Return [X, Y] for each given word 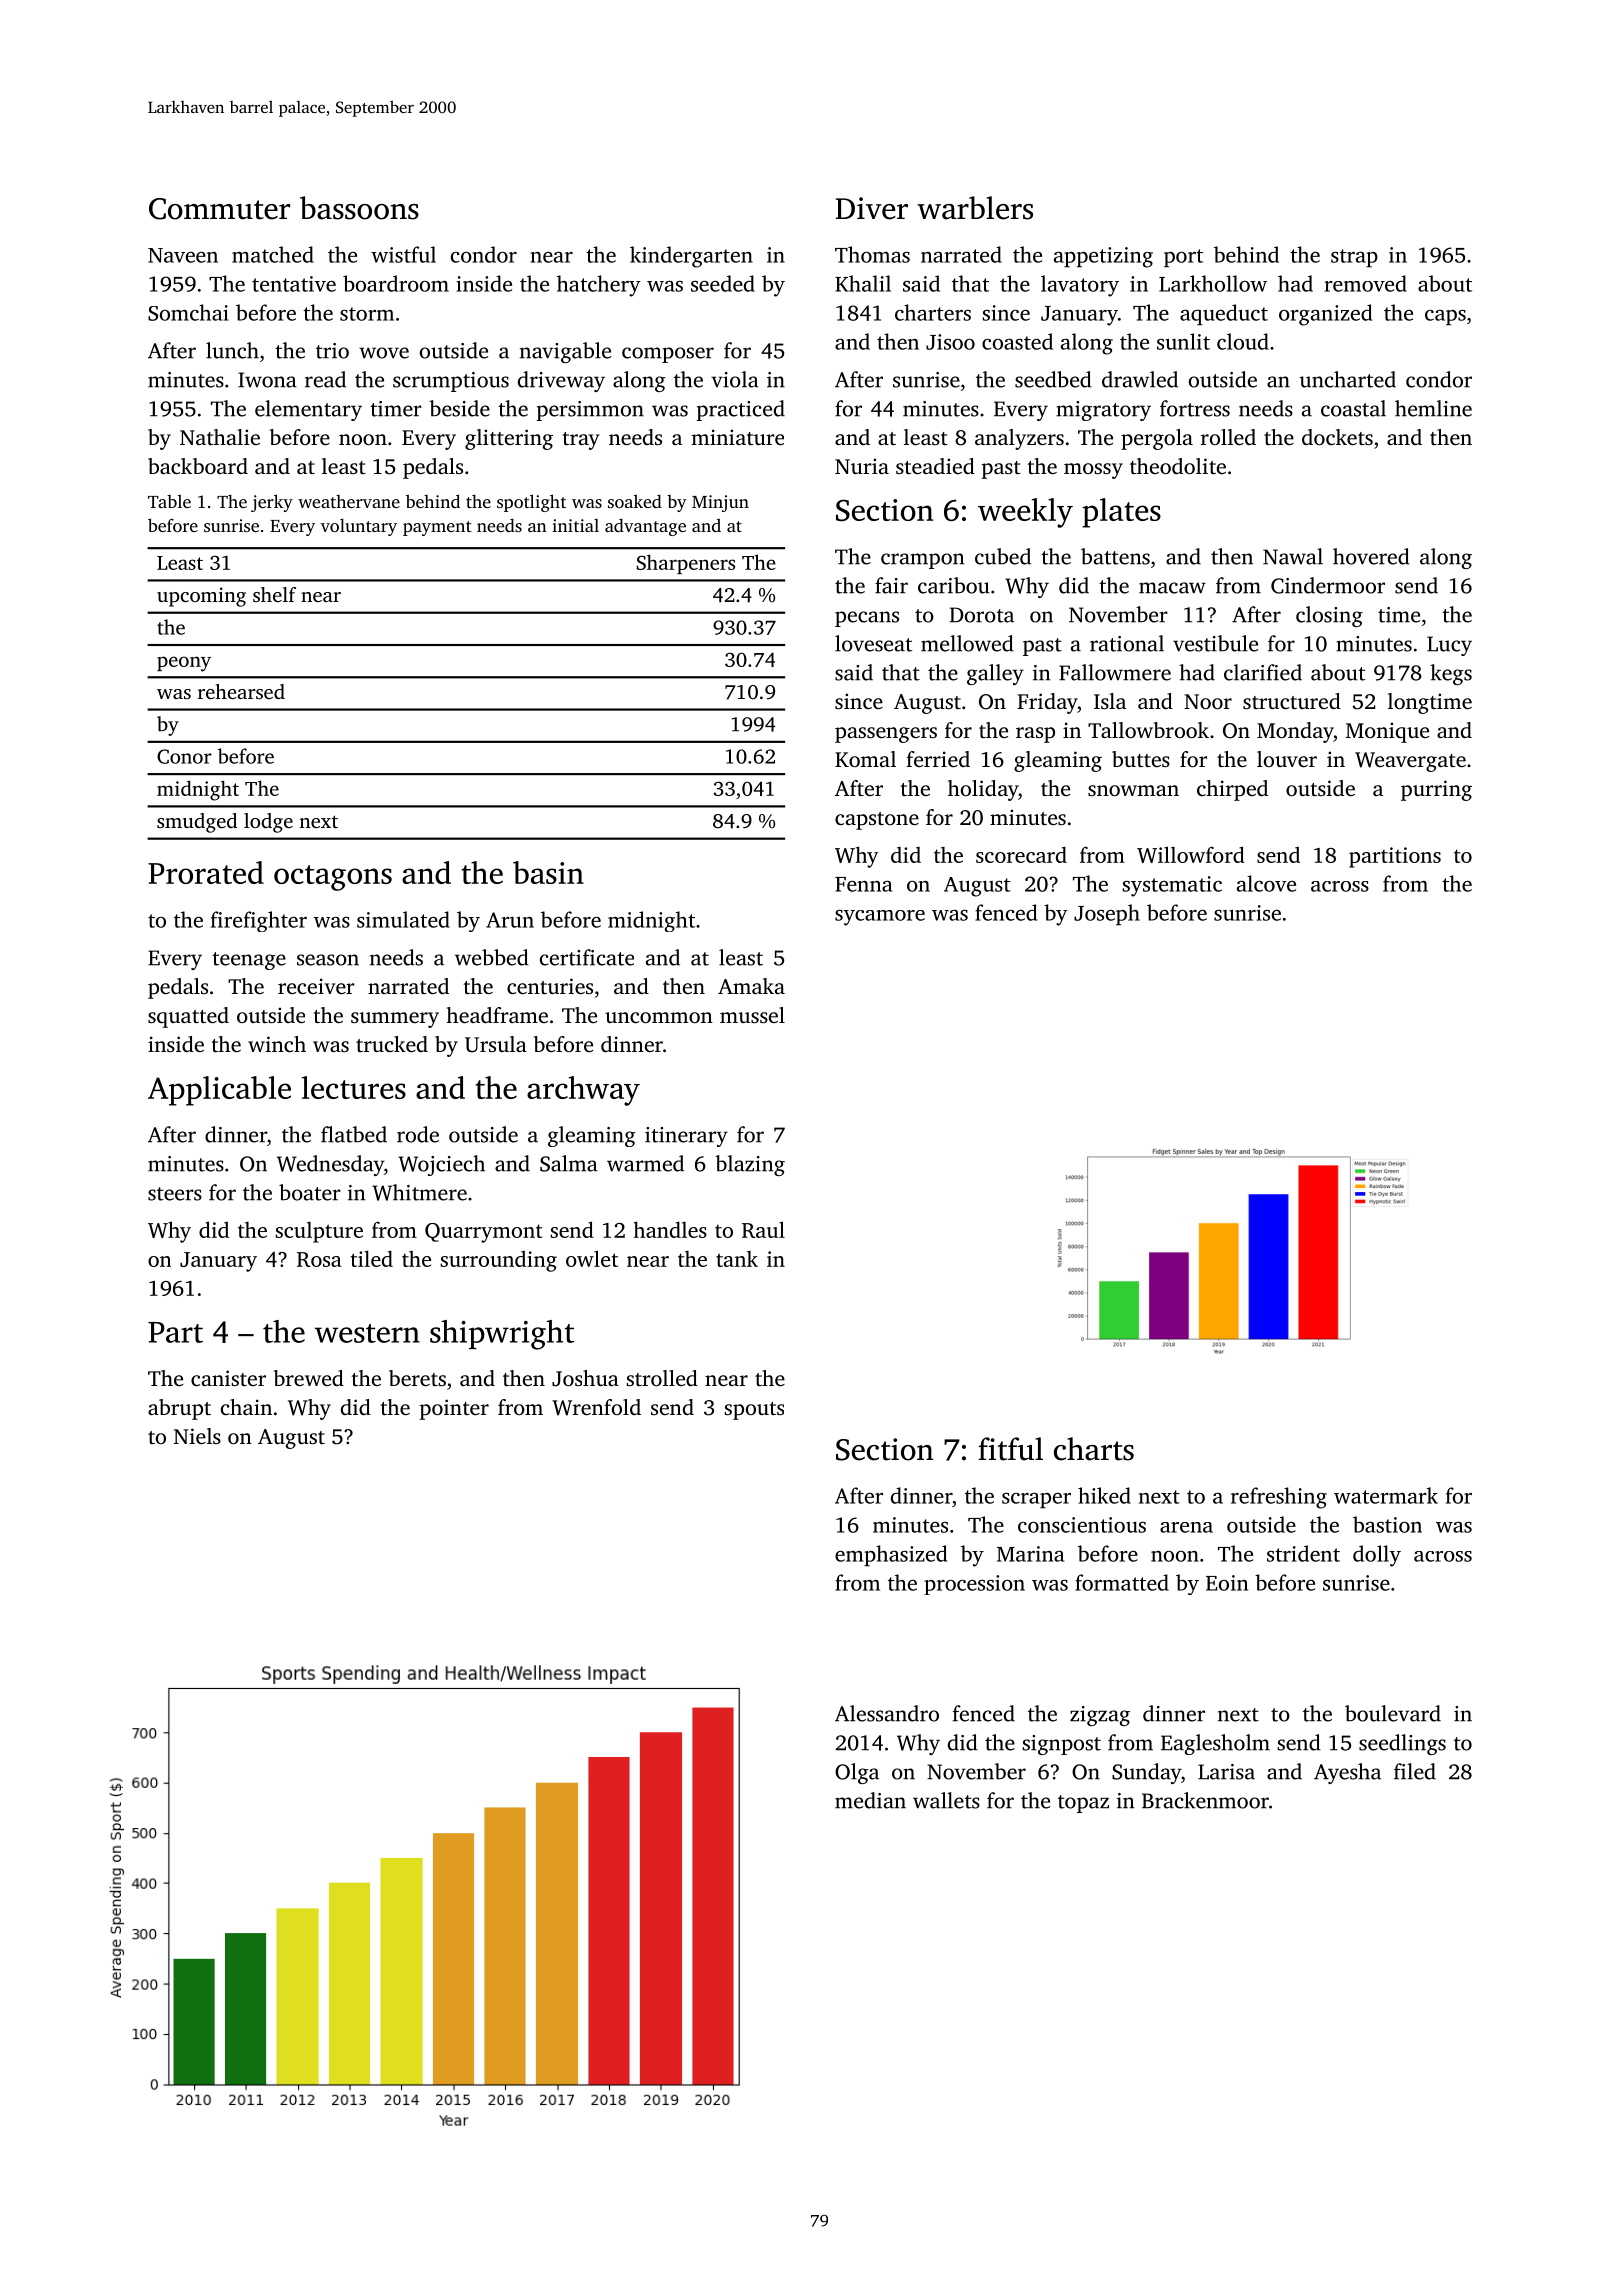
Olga [857, 1773]
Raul [763, 1229]
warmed [645, 1163]
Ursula [496, 1044]
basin [548, 872]
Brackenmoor [1205, 1800]
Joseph [1107, 915]
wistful [403, 254]
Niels [197, 1436]
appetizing [1103, 257]
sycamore [880, 918]
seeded [723, 283]
